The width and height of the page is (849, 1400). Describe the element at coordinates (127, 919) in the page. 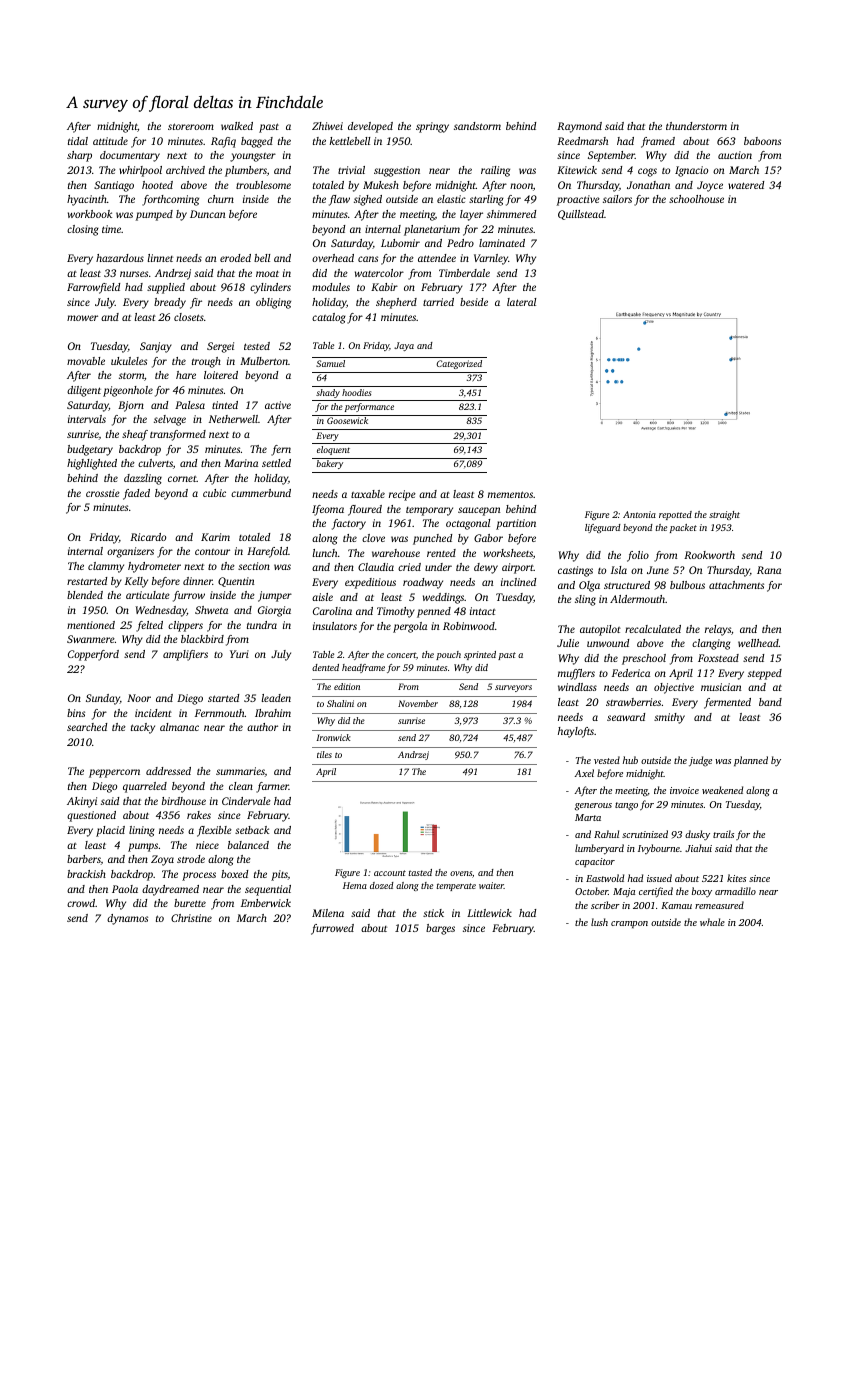

I see `dynamos` at that location.
